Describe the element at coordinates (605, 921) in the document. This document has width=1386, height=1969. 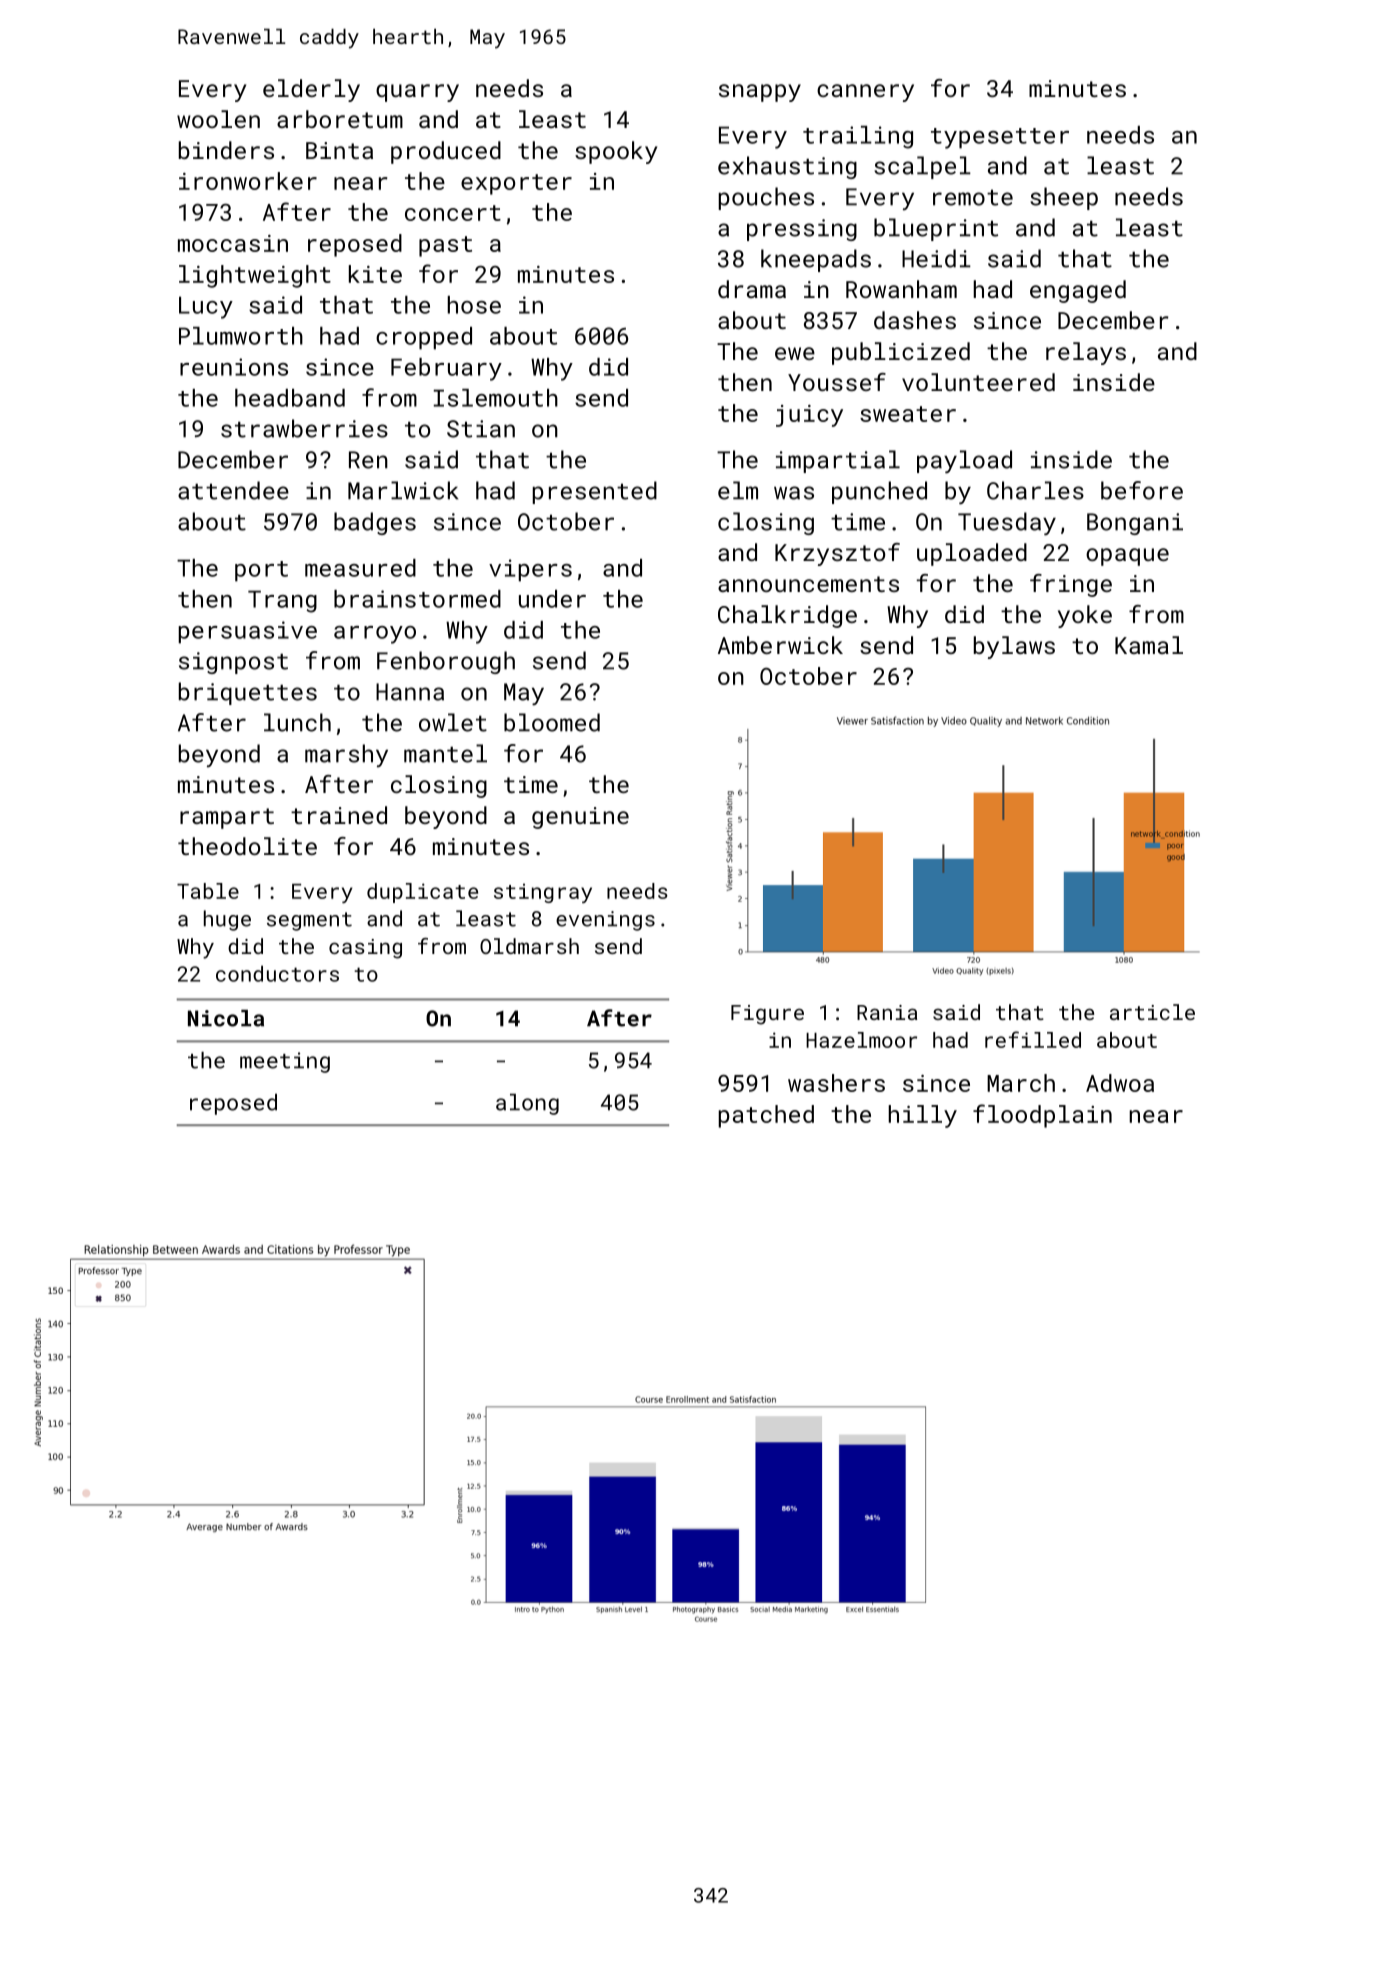
I see `evenings` at that location.
